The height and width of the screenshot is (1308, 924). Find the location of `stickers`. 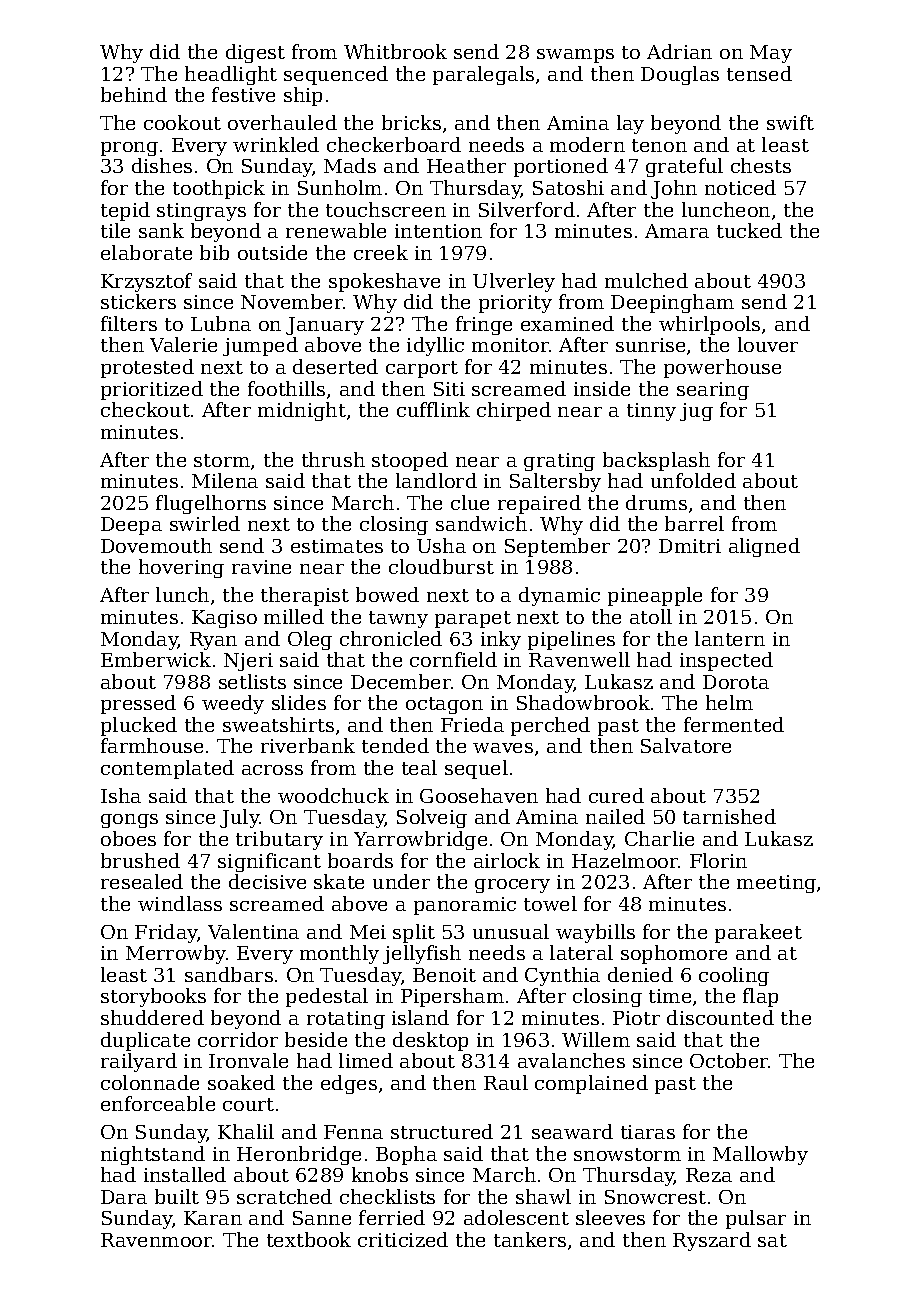

stickers is located at coordinates (138, 301).
